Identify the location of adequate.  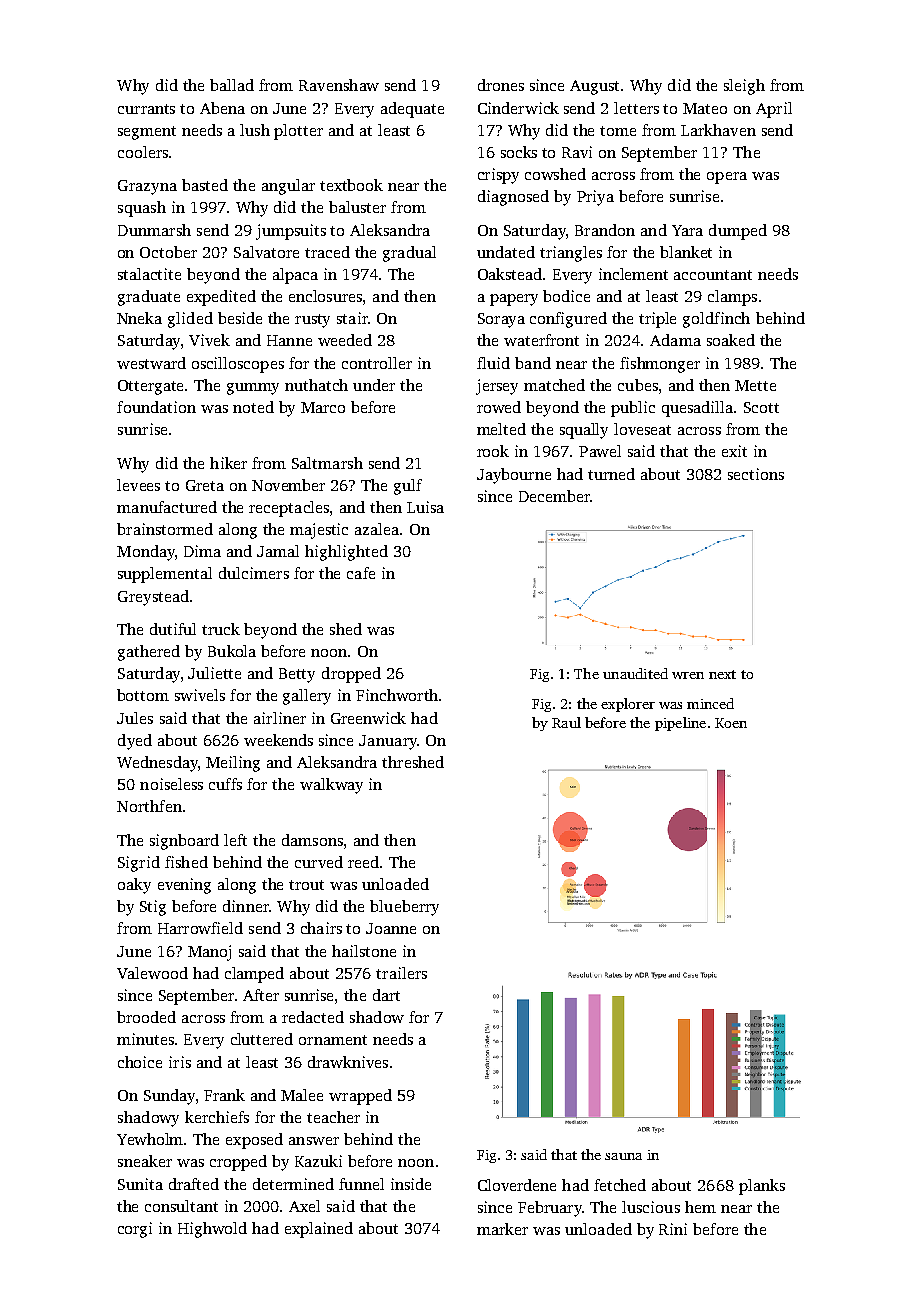
(412, 110).
